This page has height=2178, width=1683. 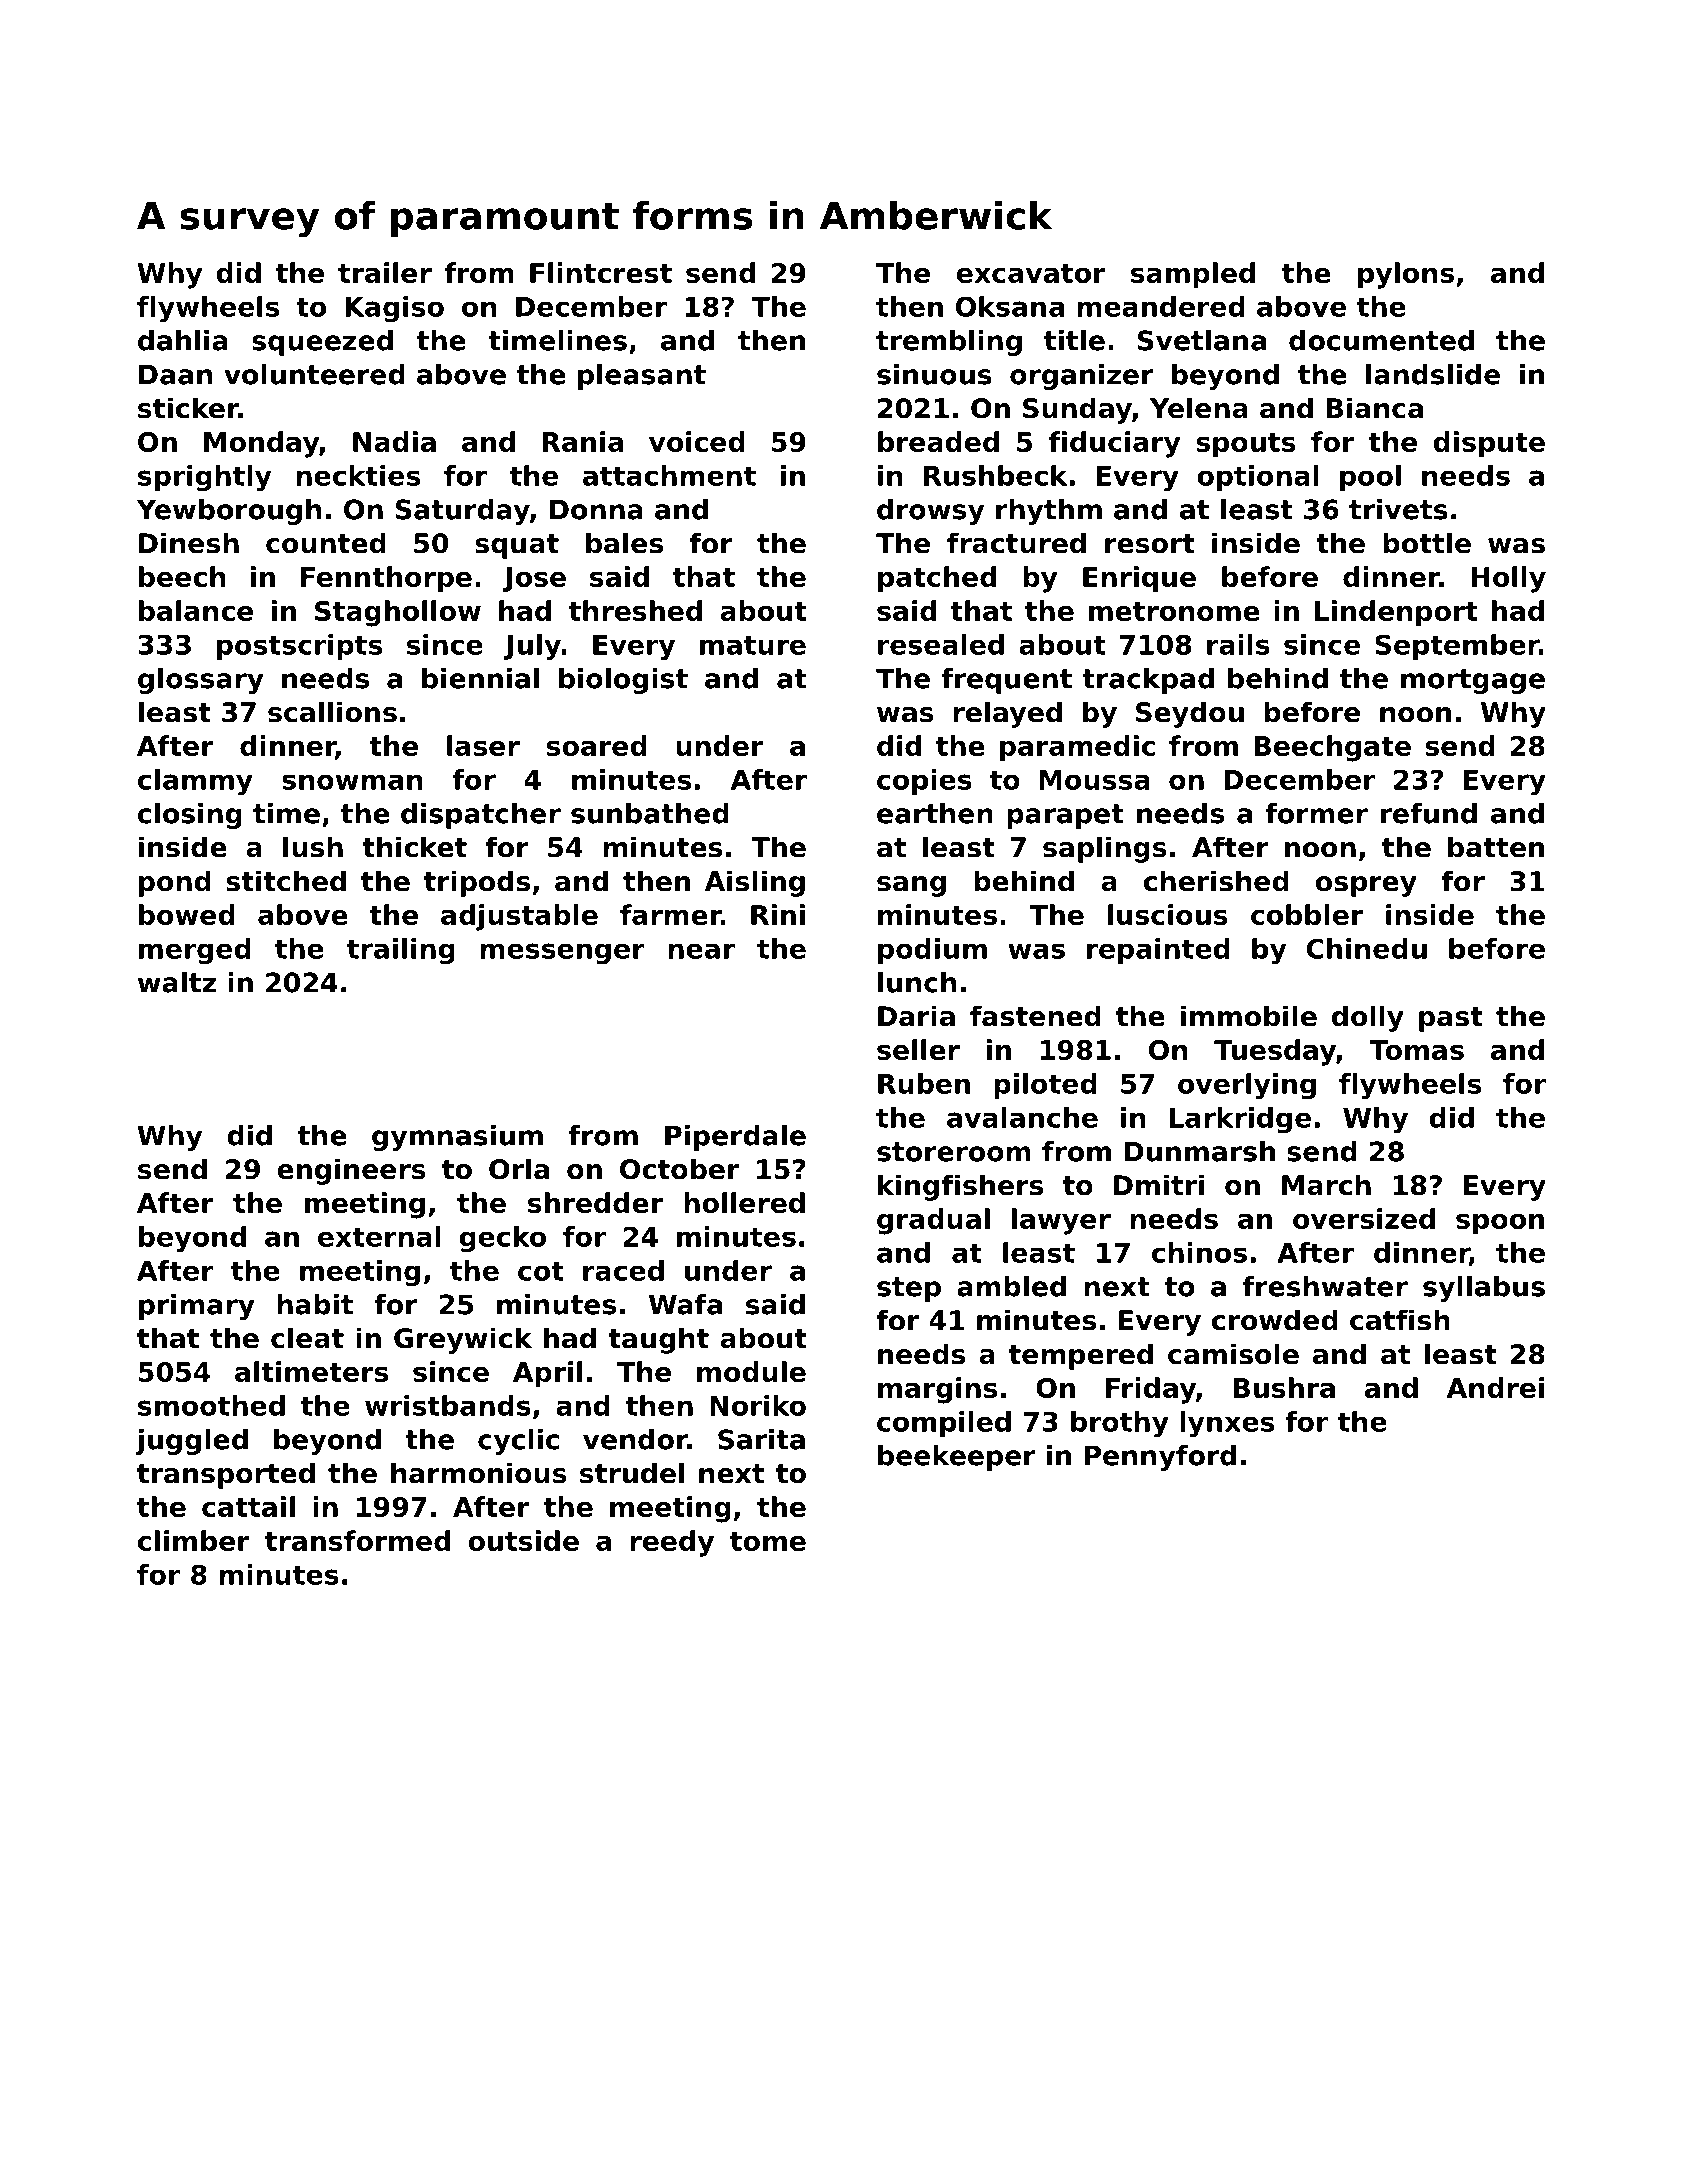 I want to click on squat, so click(x=517, y=546).
